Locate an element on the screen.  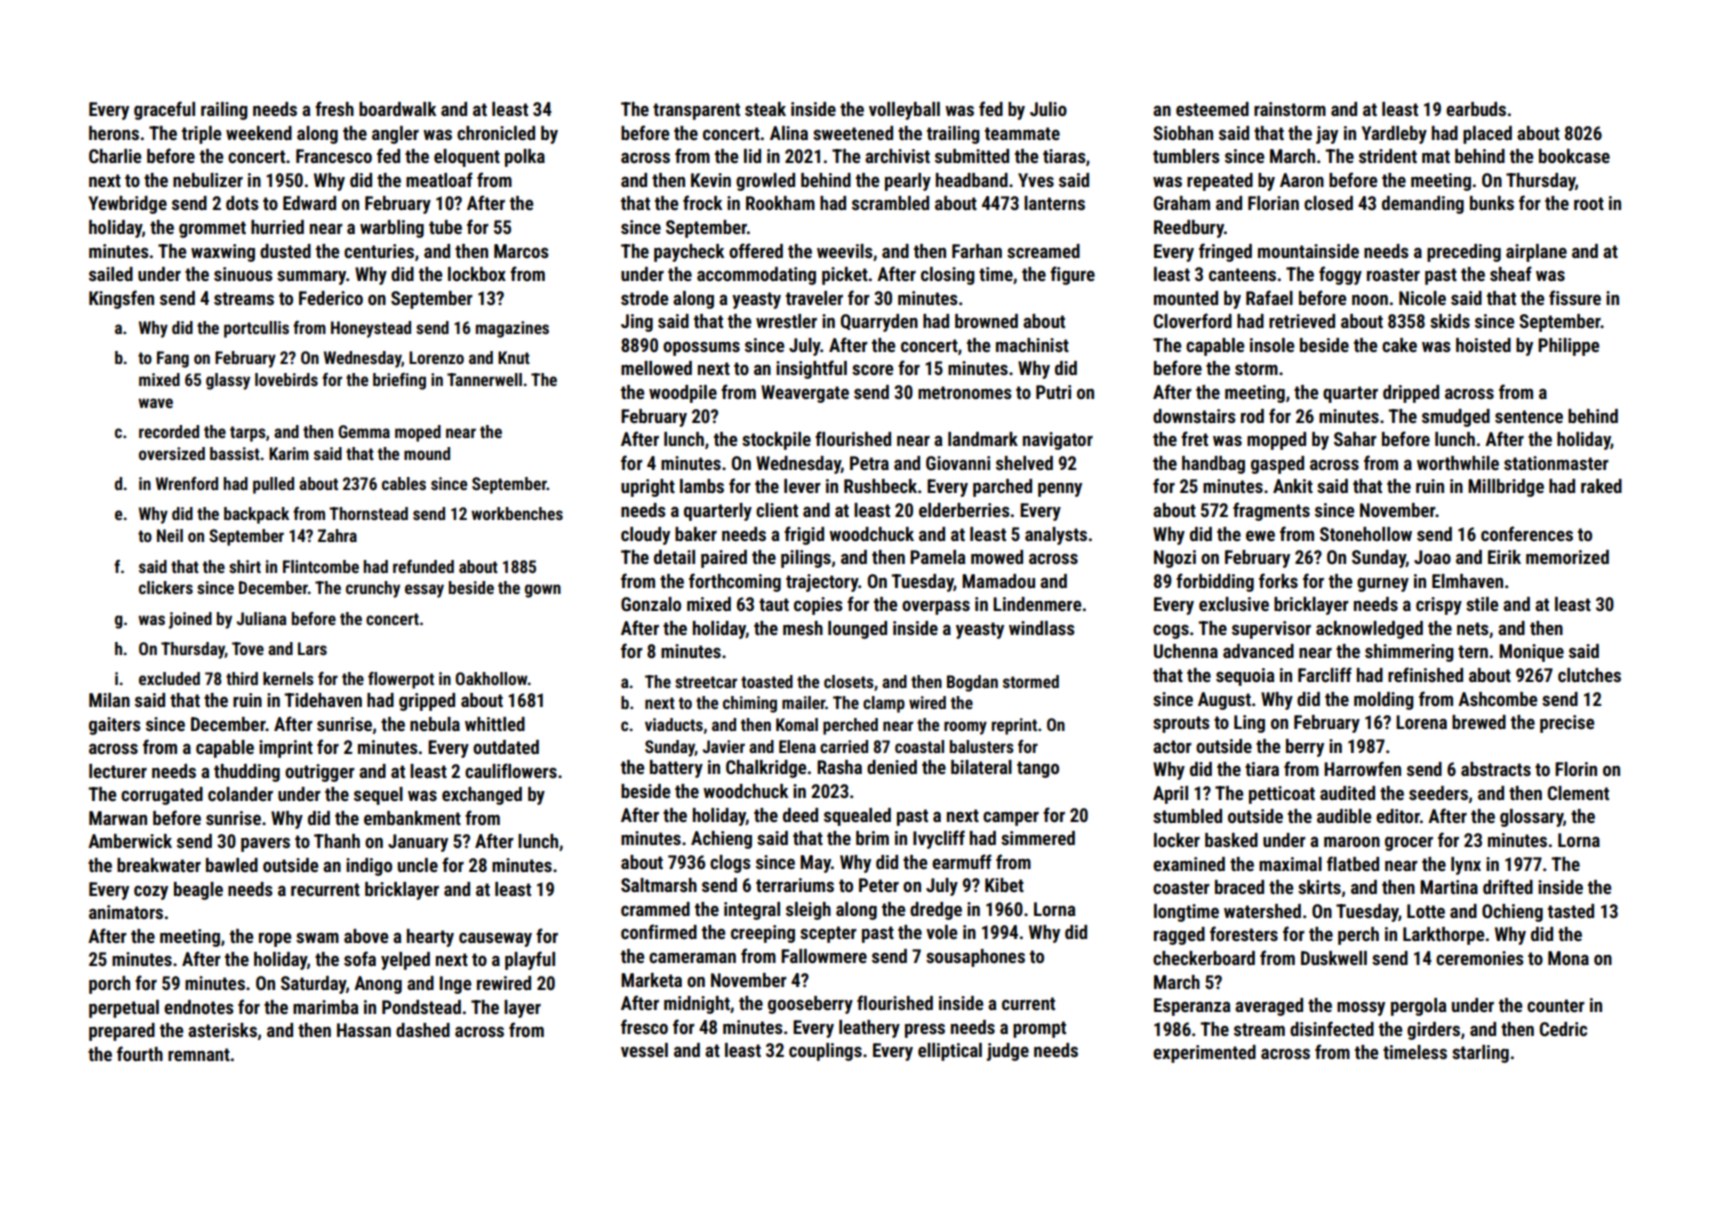
smudged is located at coordinates (1456, 418).
